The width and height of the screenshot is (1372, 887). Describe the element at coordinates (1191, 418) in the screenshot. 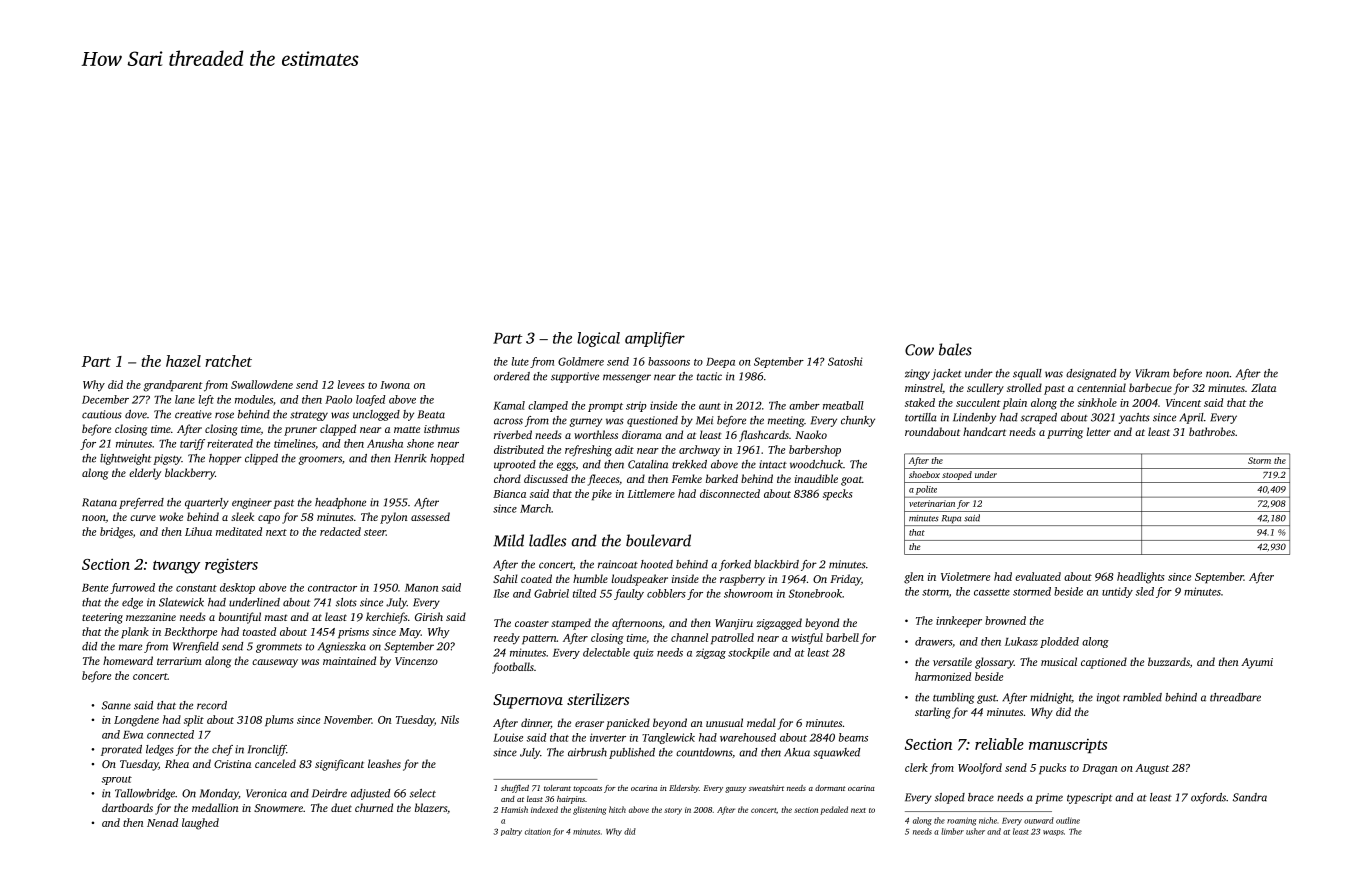

I see `April` at that location.
